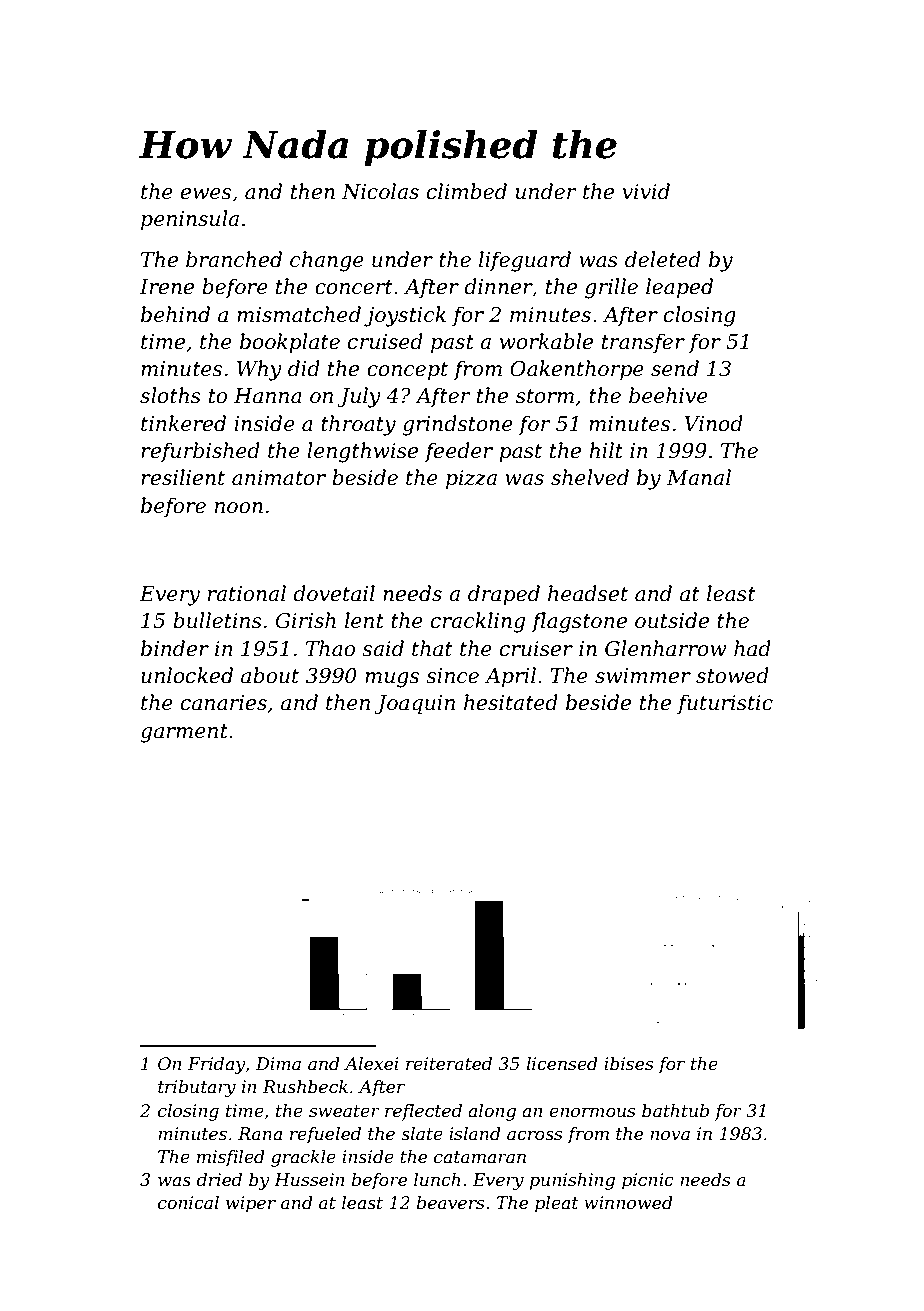 Image resolution: width=924 pixels, height=1311 pixels. Describe the element at coordinates (392, 680) in the screenshot. I see `mugs` at that location.
